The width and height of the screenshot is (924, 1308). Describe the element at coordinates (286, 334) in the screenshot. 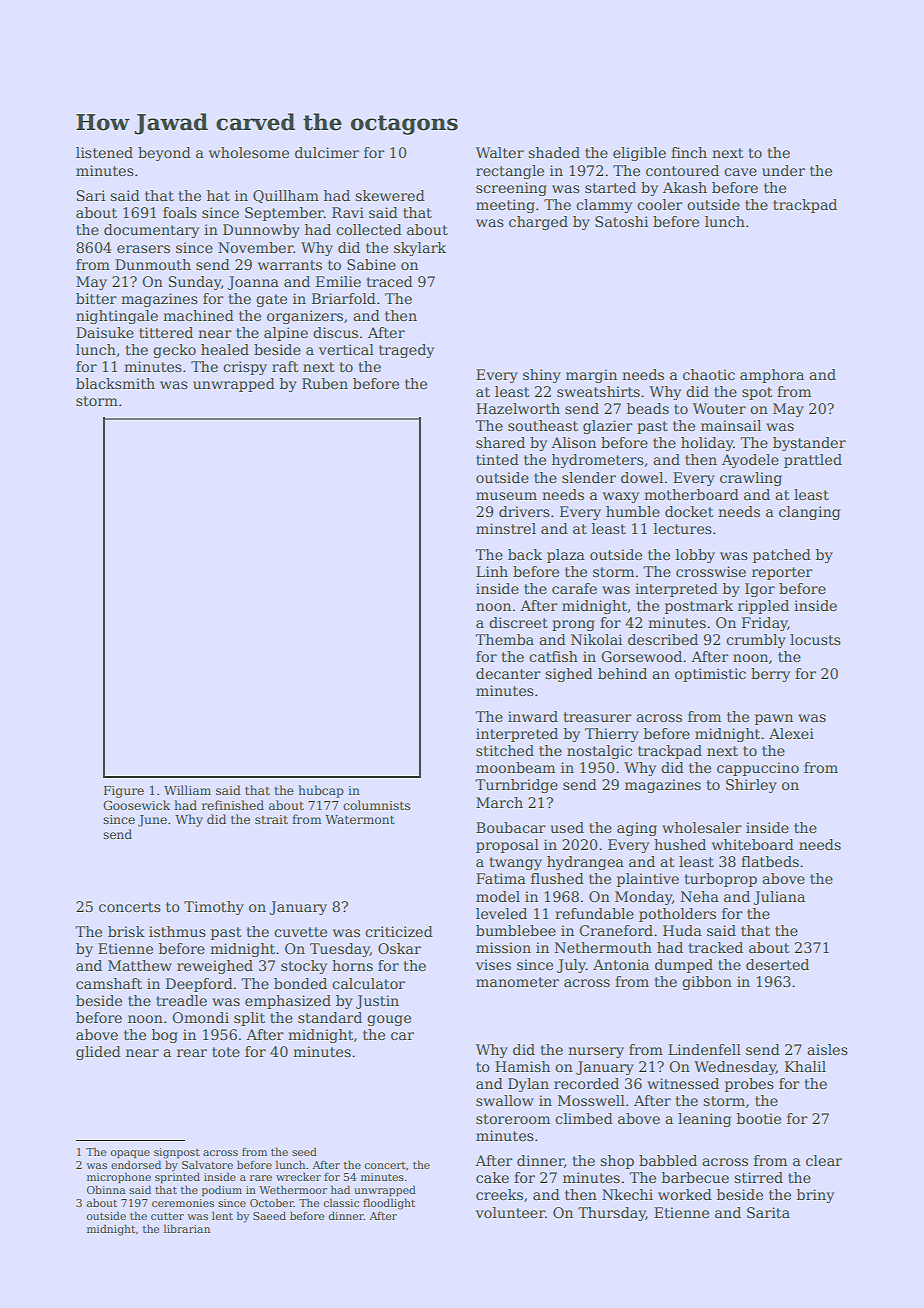

I see `alpine` at that location.
